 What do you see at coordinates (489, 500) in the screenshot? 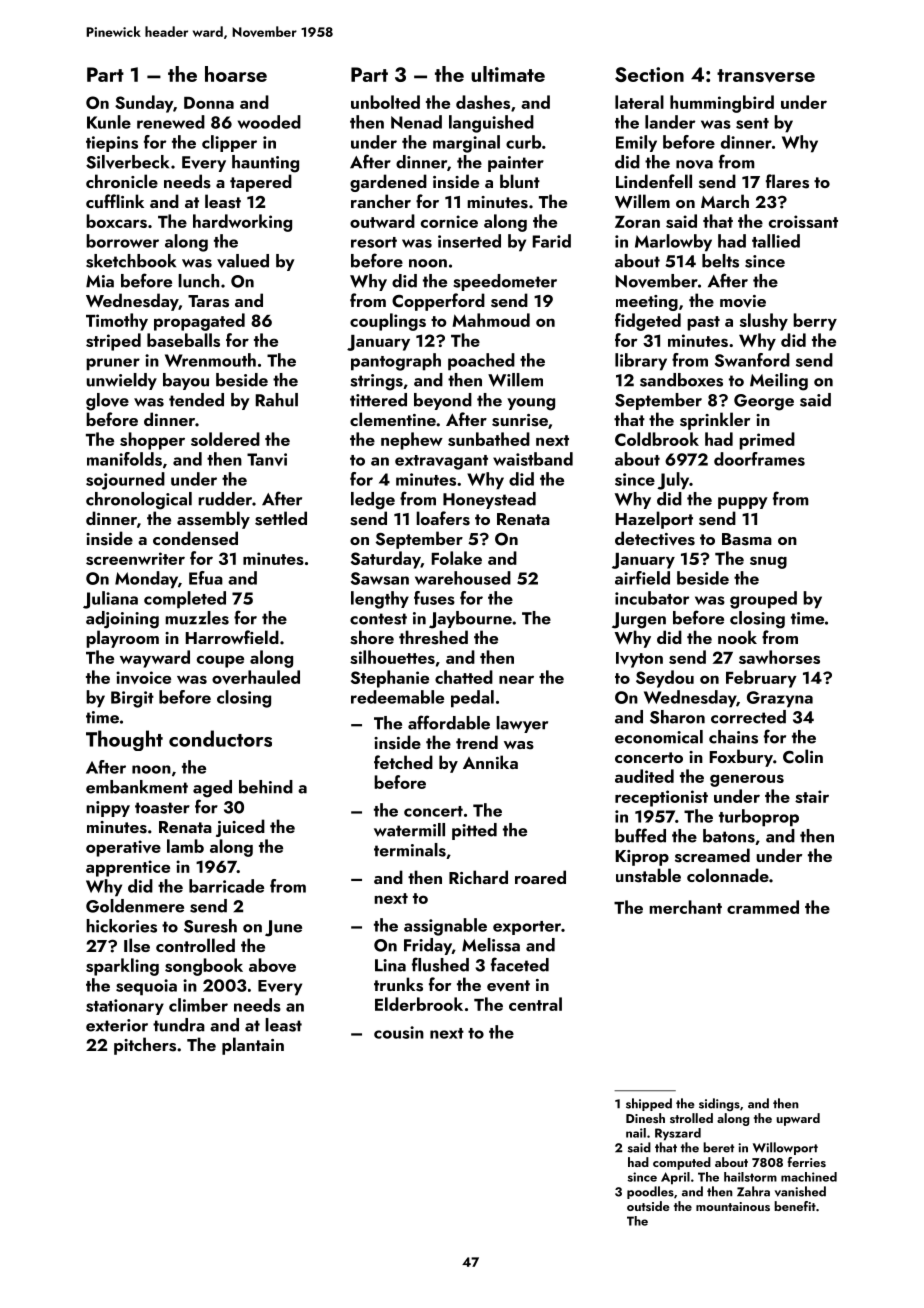
I see `Honeystead` at bounding box center [489, 500].
